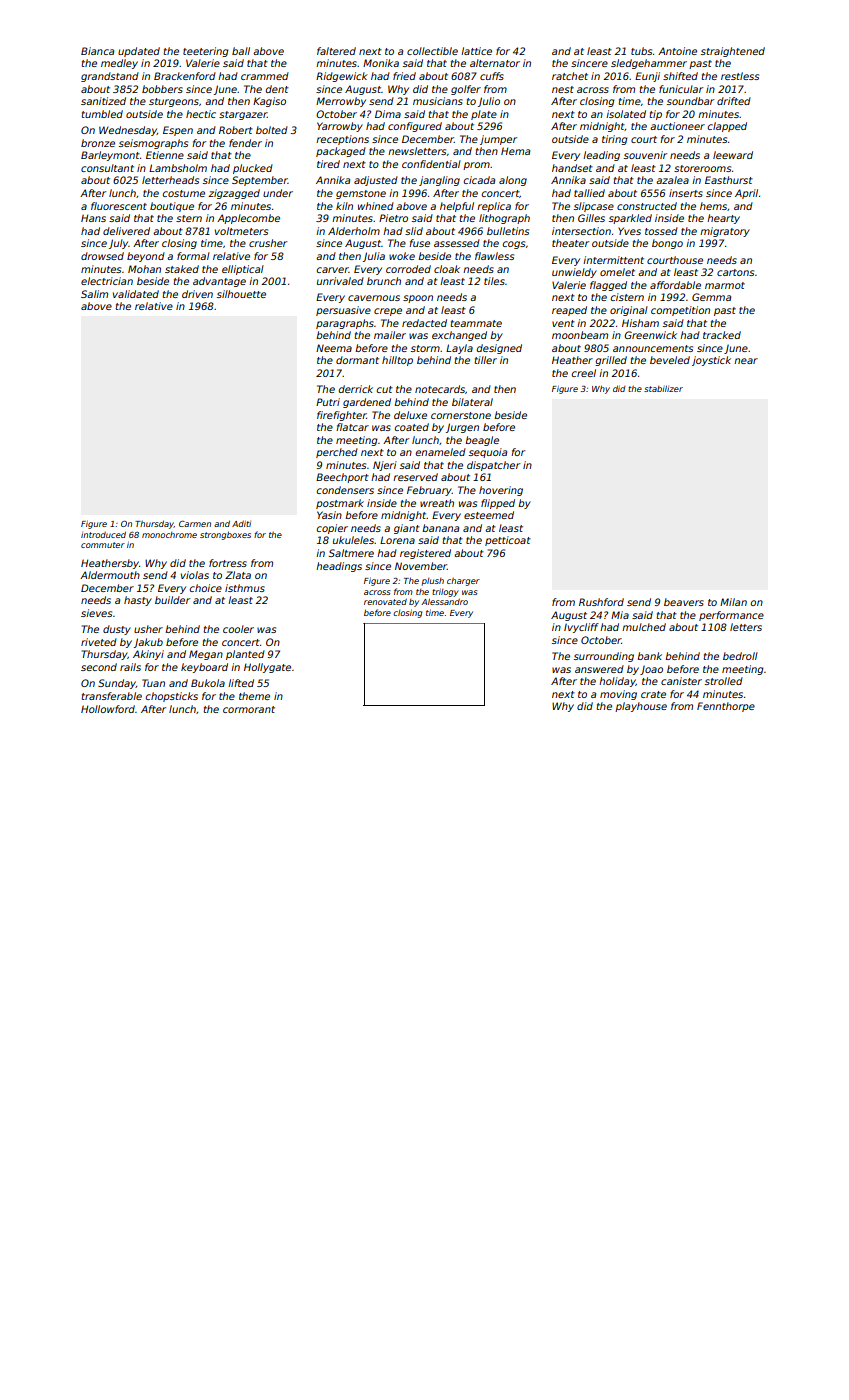 This screenshot has height=1400, width=849. What do you see at coordinates (253, 169) in the screenshot?
I see `plucked` at bounding box center [253, 169].
